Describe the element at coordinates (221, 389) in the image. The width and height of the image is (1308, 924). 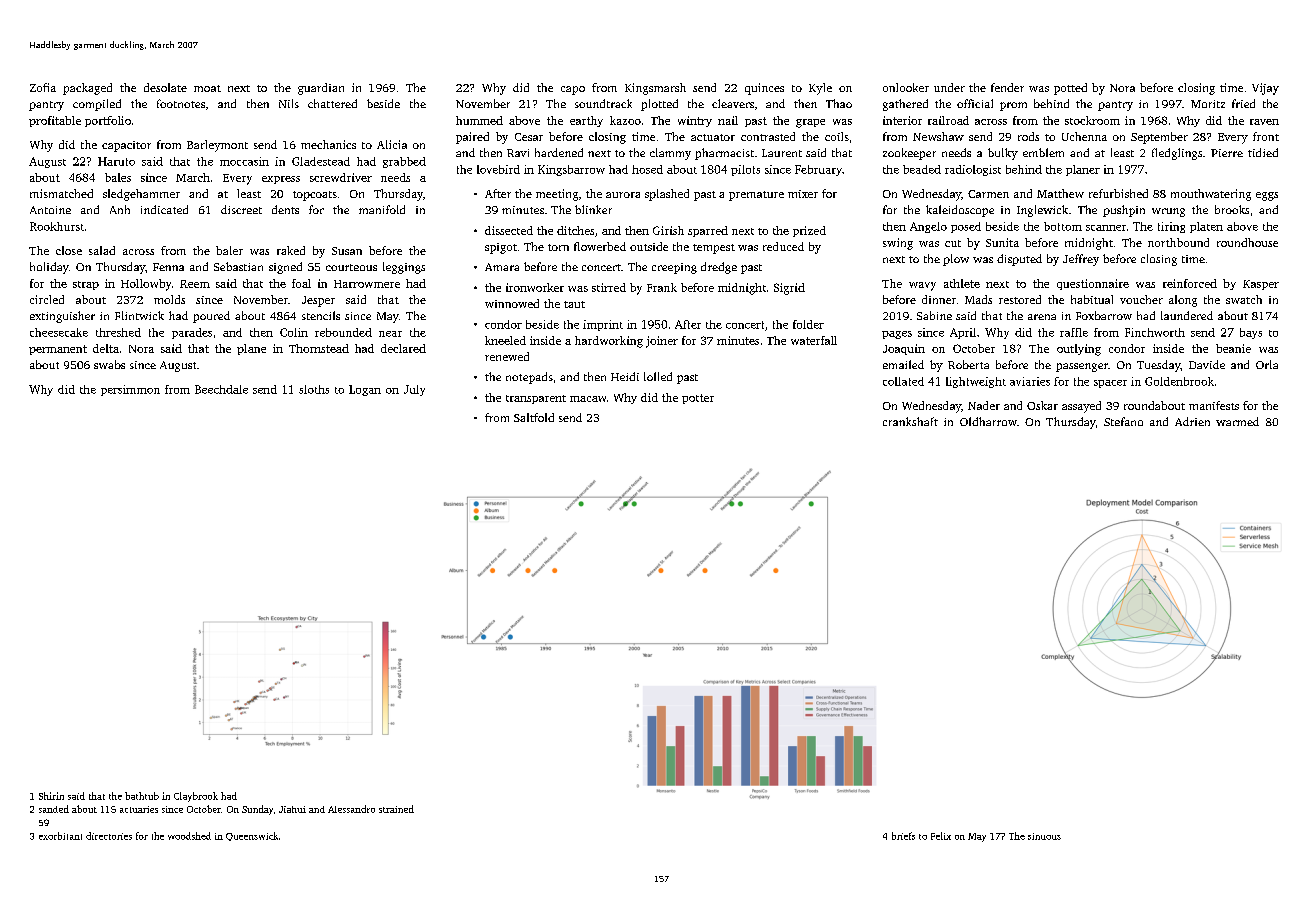
I see `Beechdale` at that location.
